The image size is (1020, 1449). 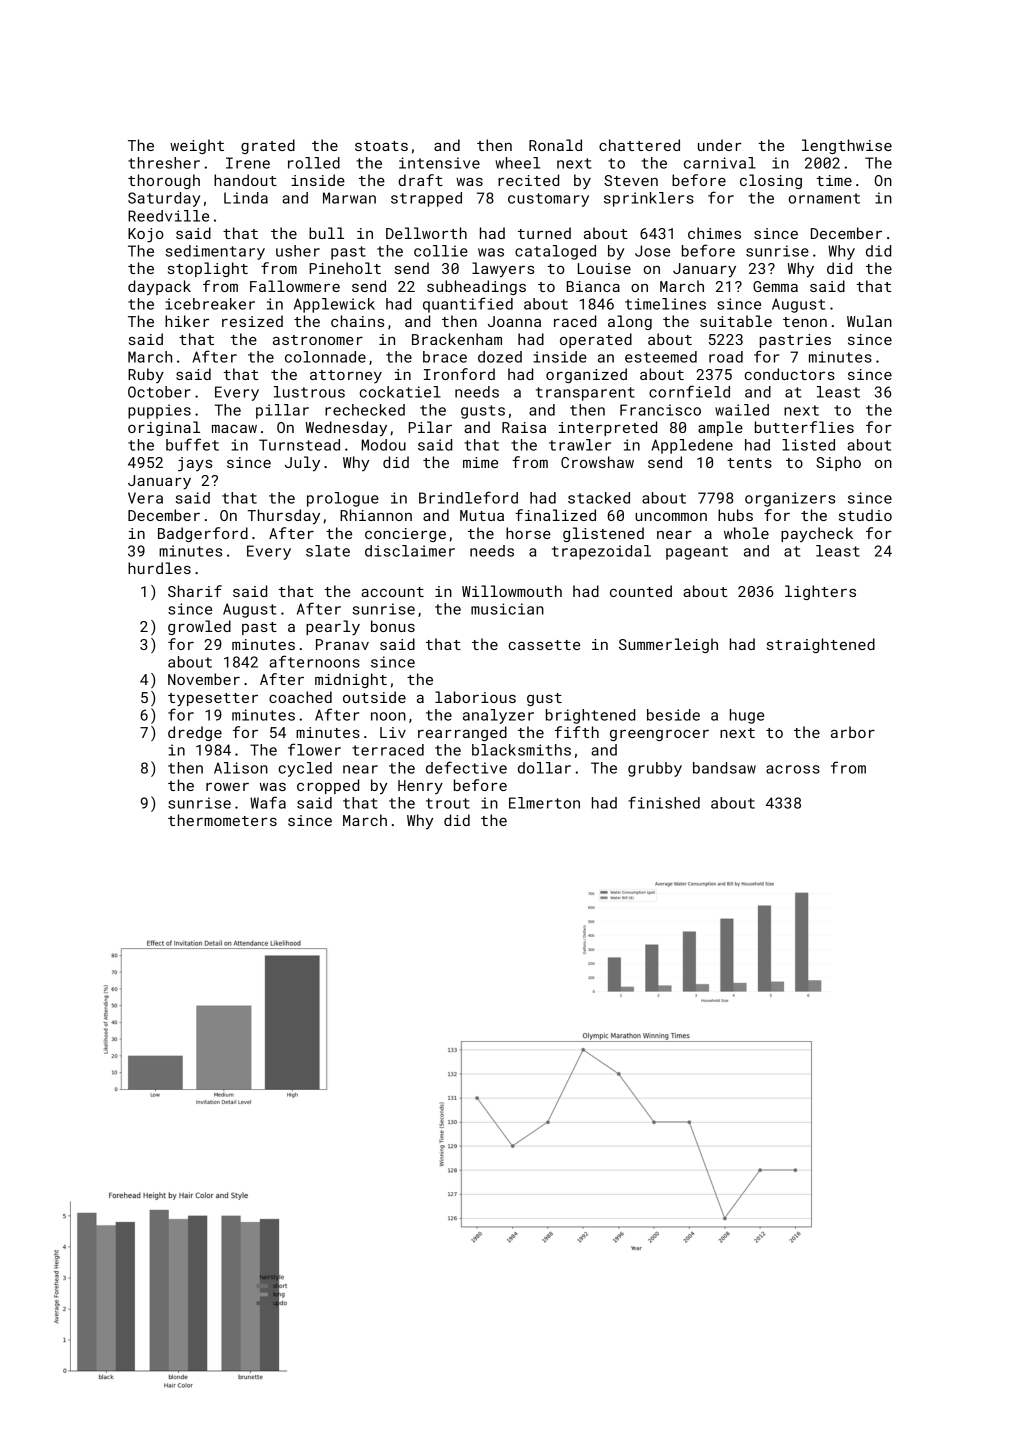 What do you see at coordinates (342, 644) in the document?
I see `Pranav` at bounding box center [342, 644].
